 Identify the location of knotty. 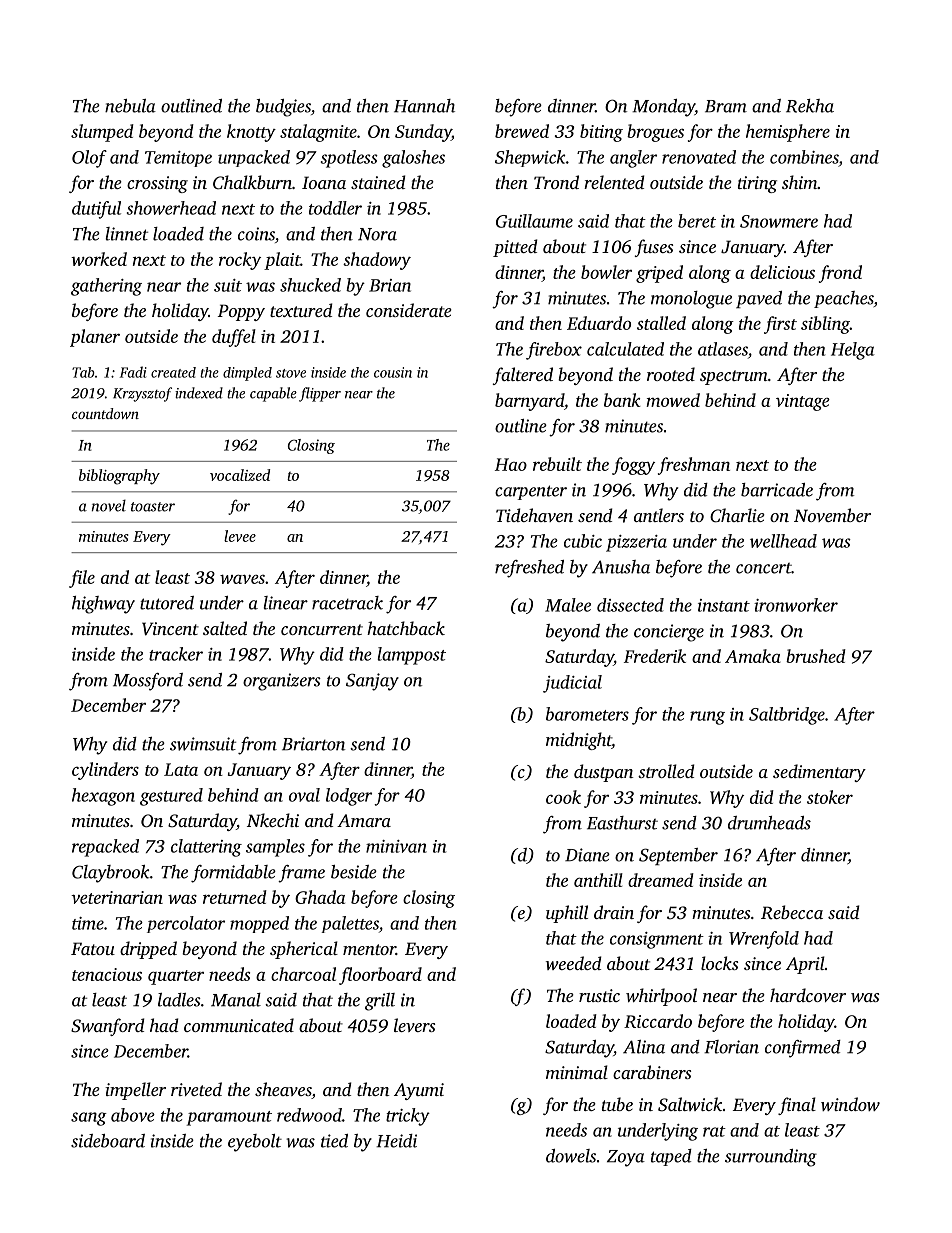
(251, 133).
